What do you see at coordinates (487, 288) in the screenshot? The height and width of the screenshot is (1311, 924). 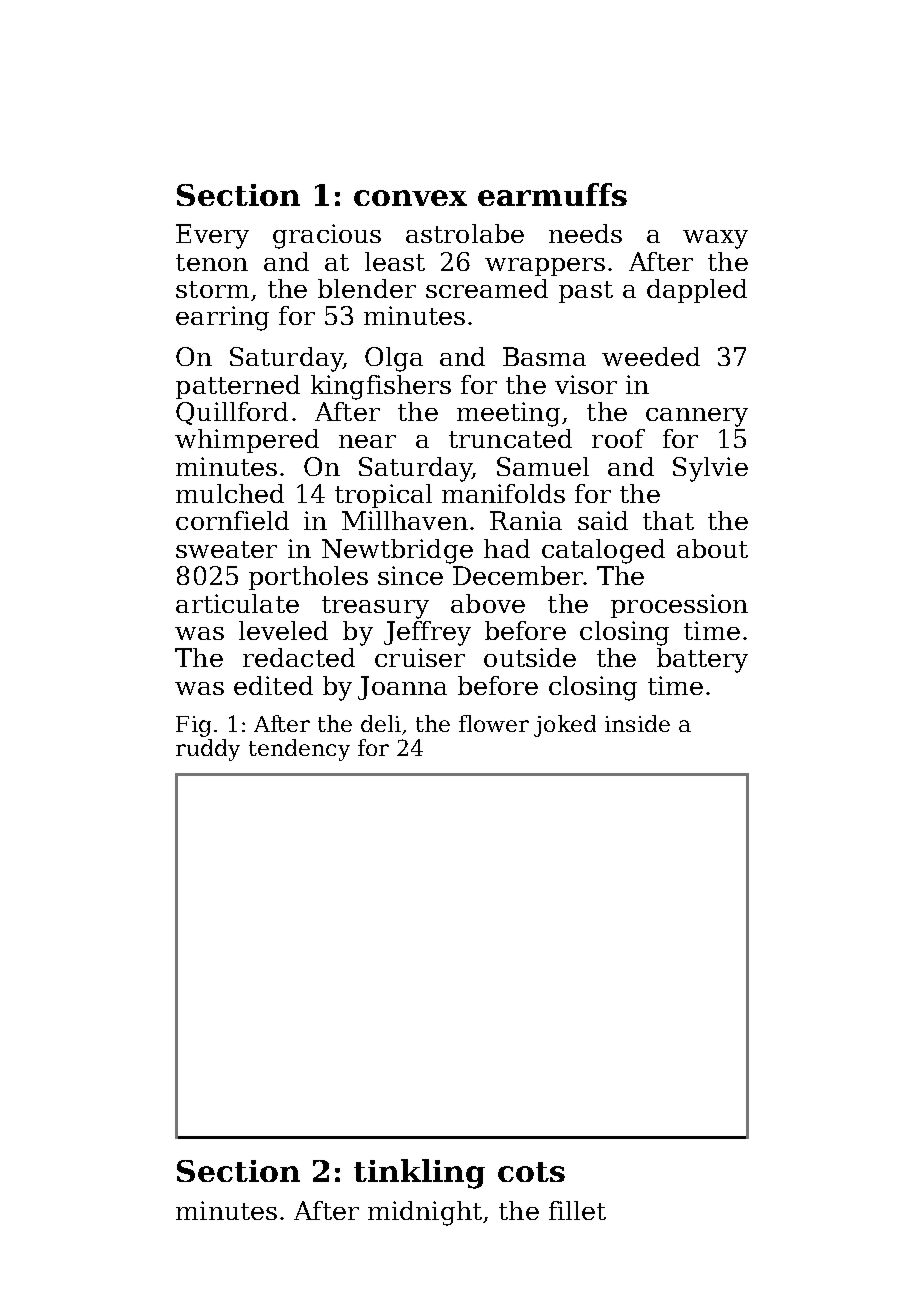 I see `screamed` at bounding box center [487, 288].
